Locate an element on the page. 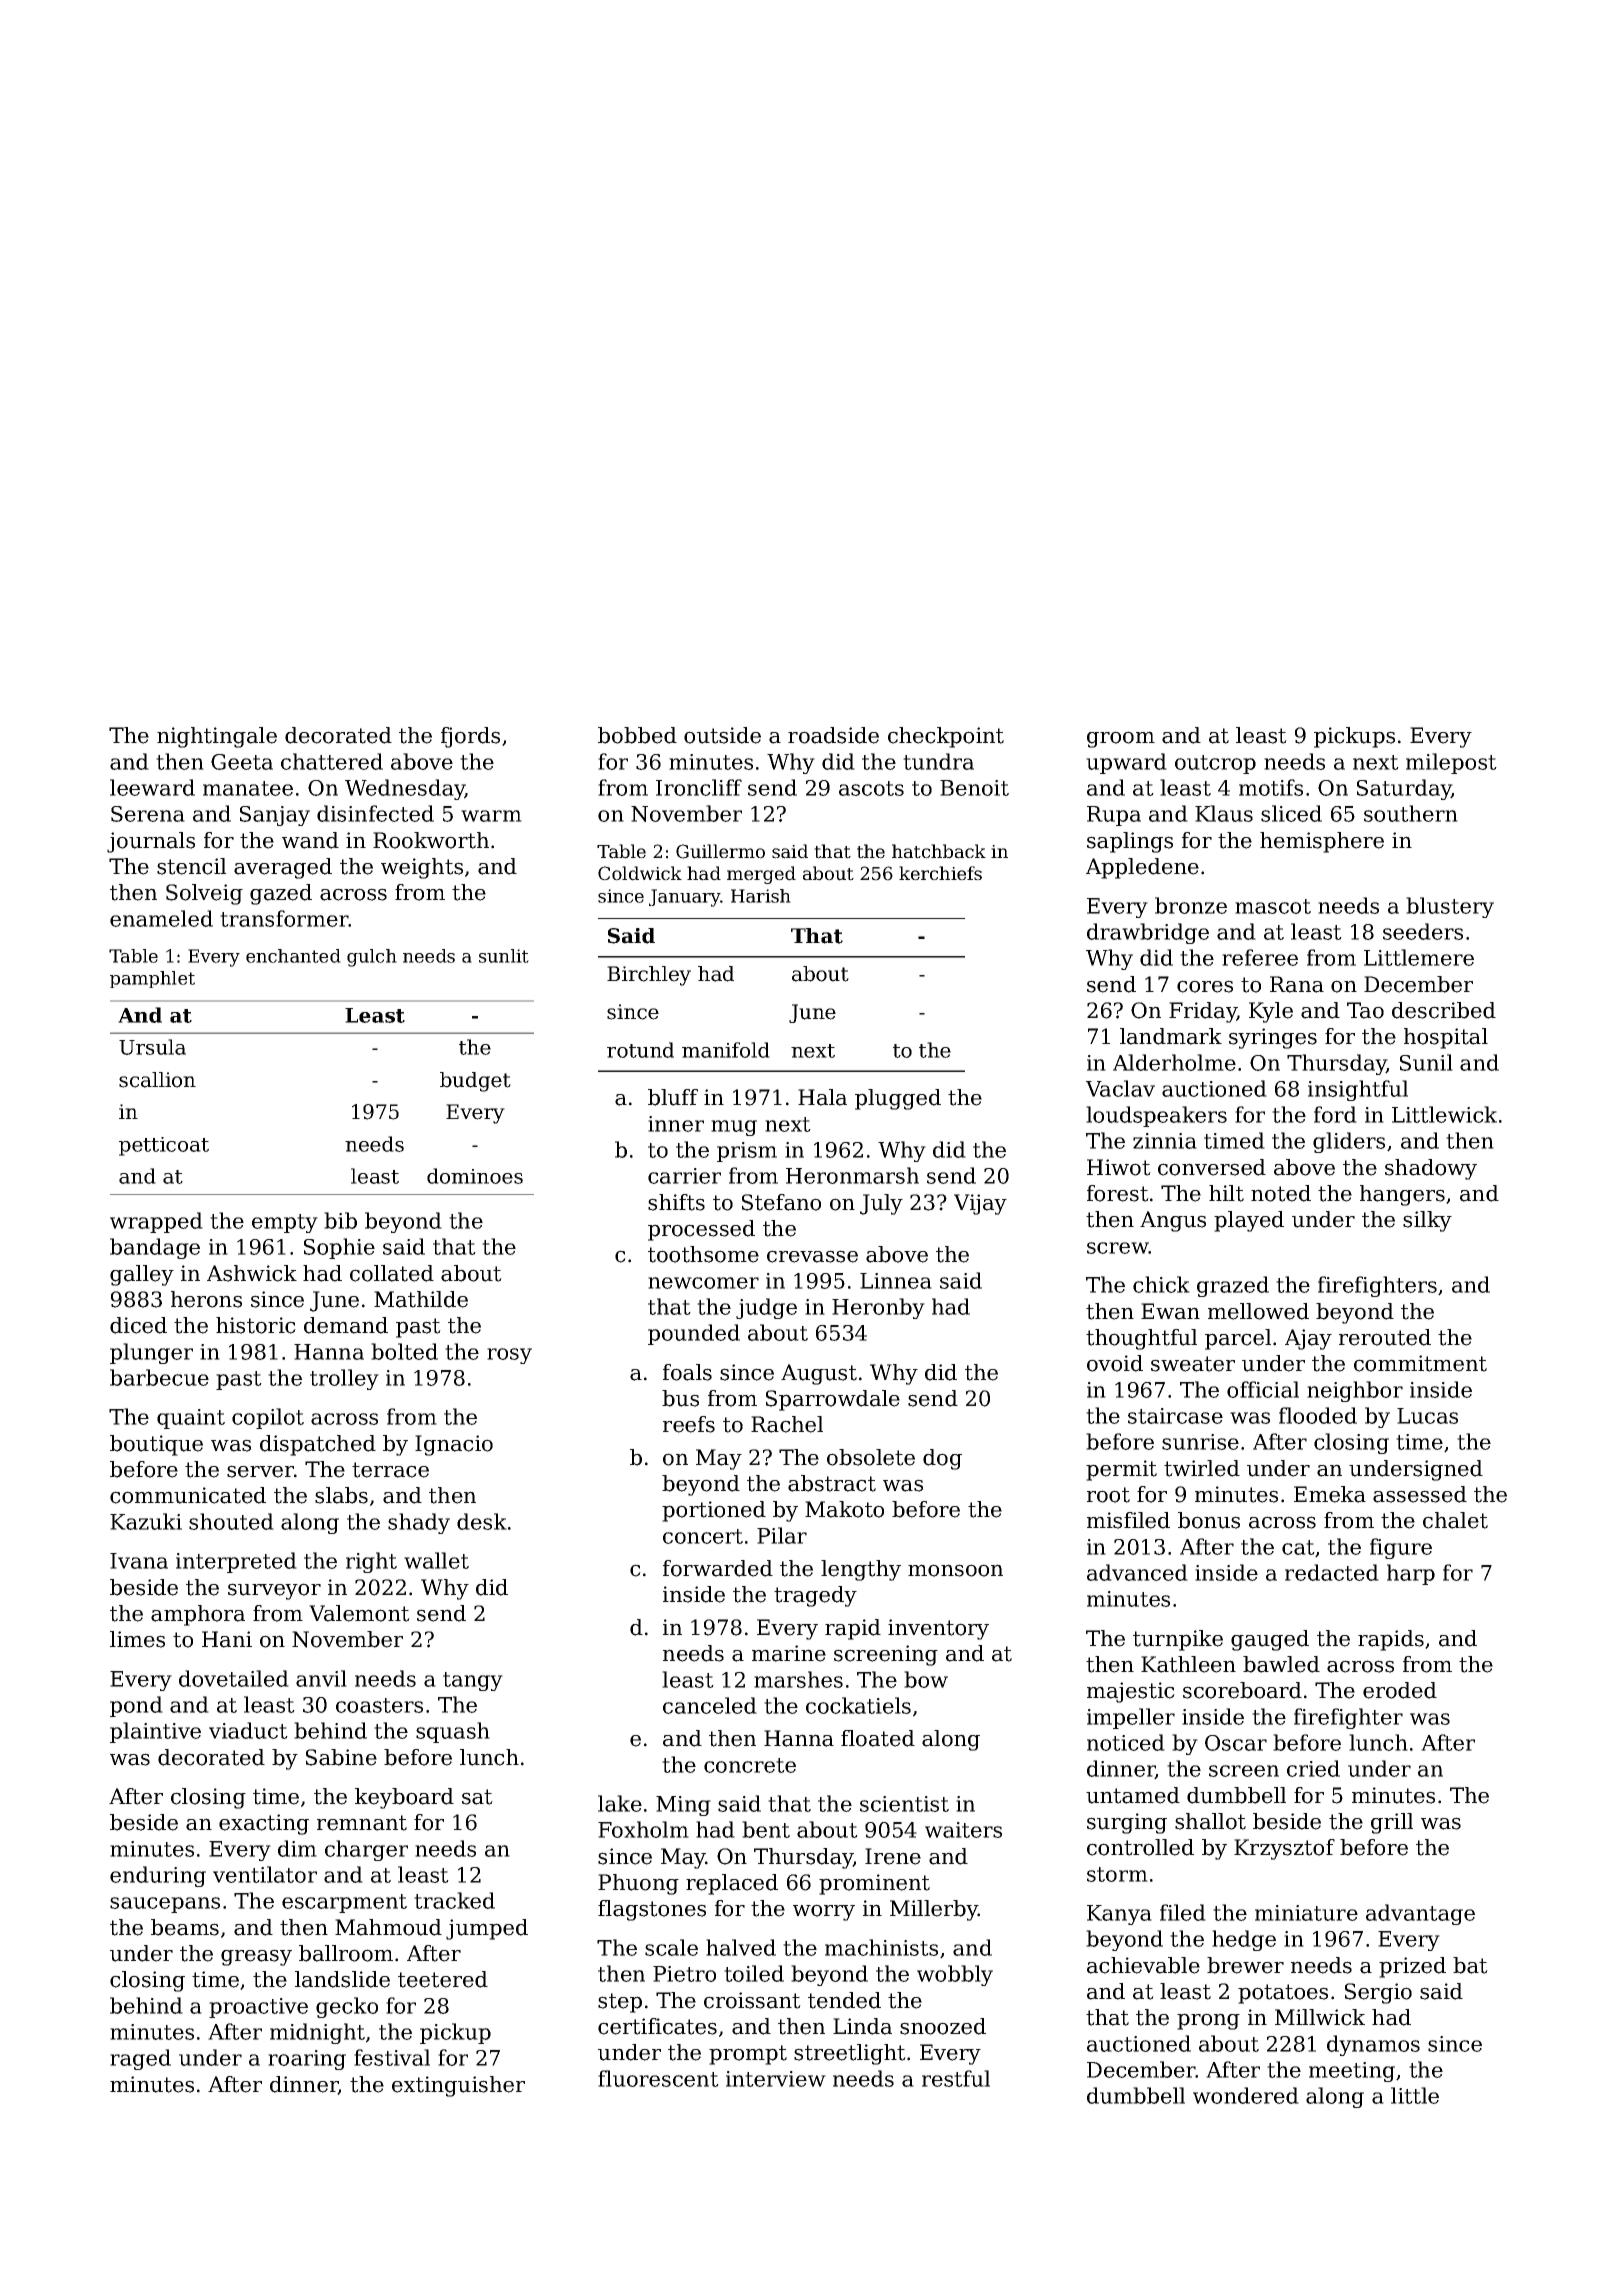  bobbed is located at coordinates (637, 735).
